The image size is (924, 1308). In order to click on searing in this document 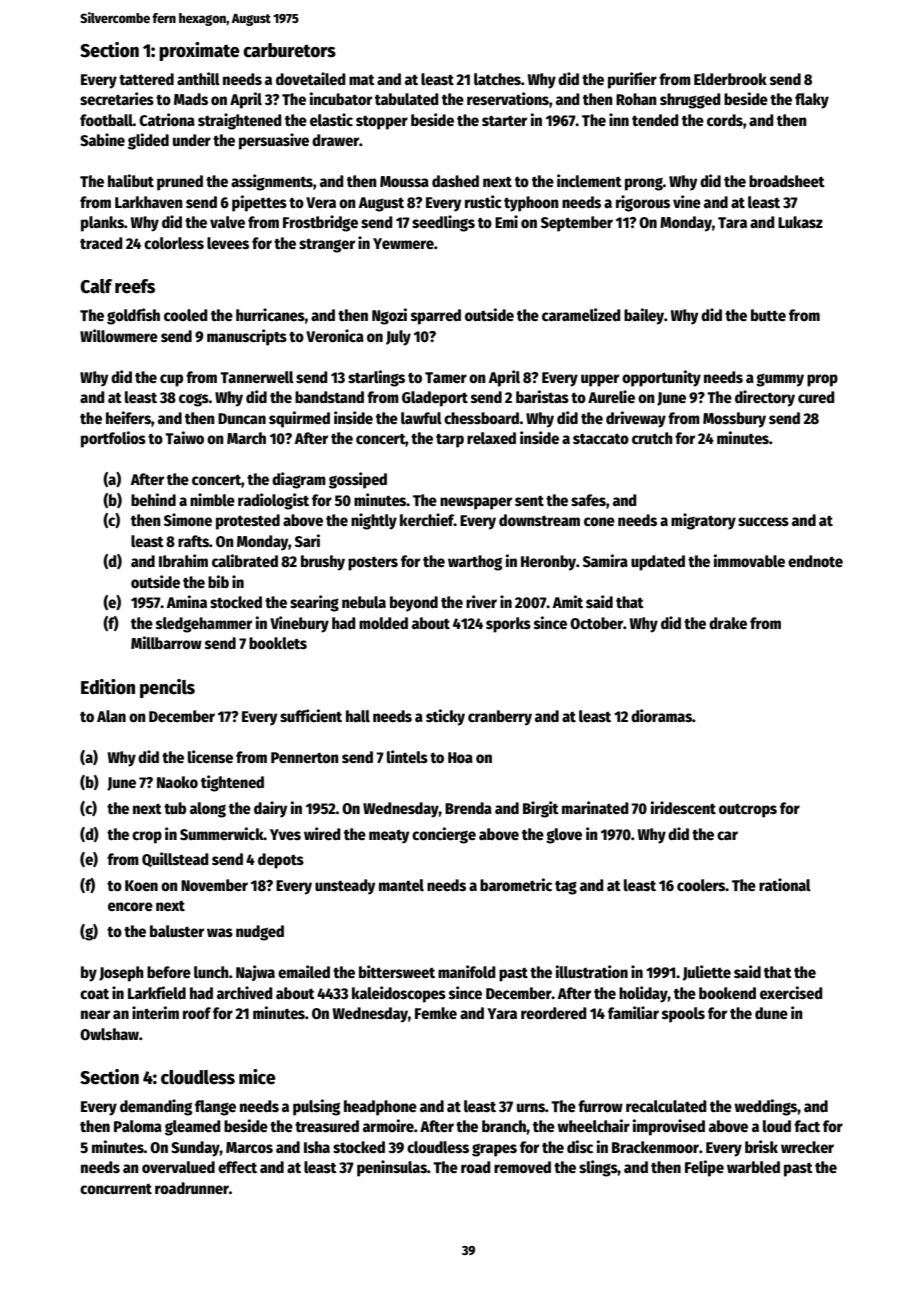, I will do `click(314, 603)`.
